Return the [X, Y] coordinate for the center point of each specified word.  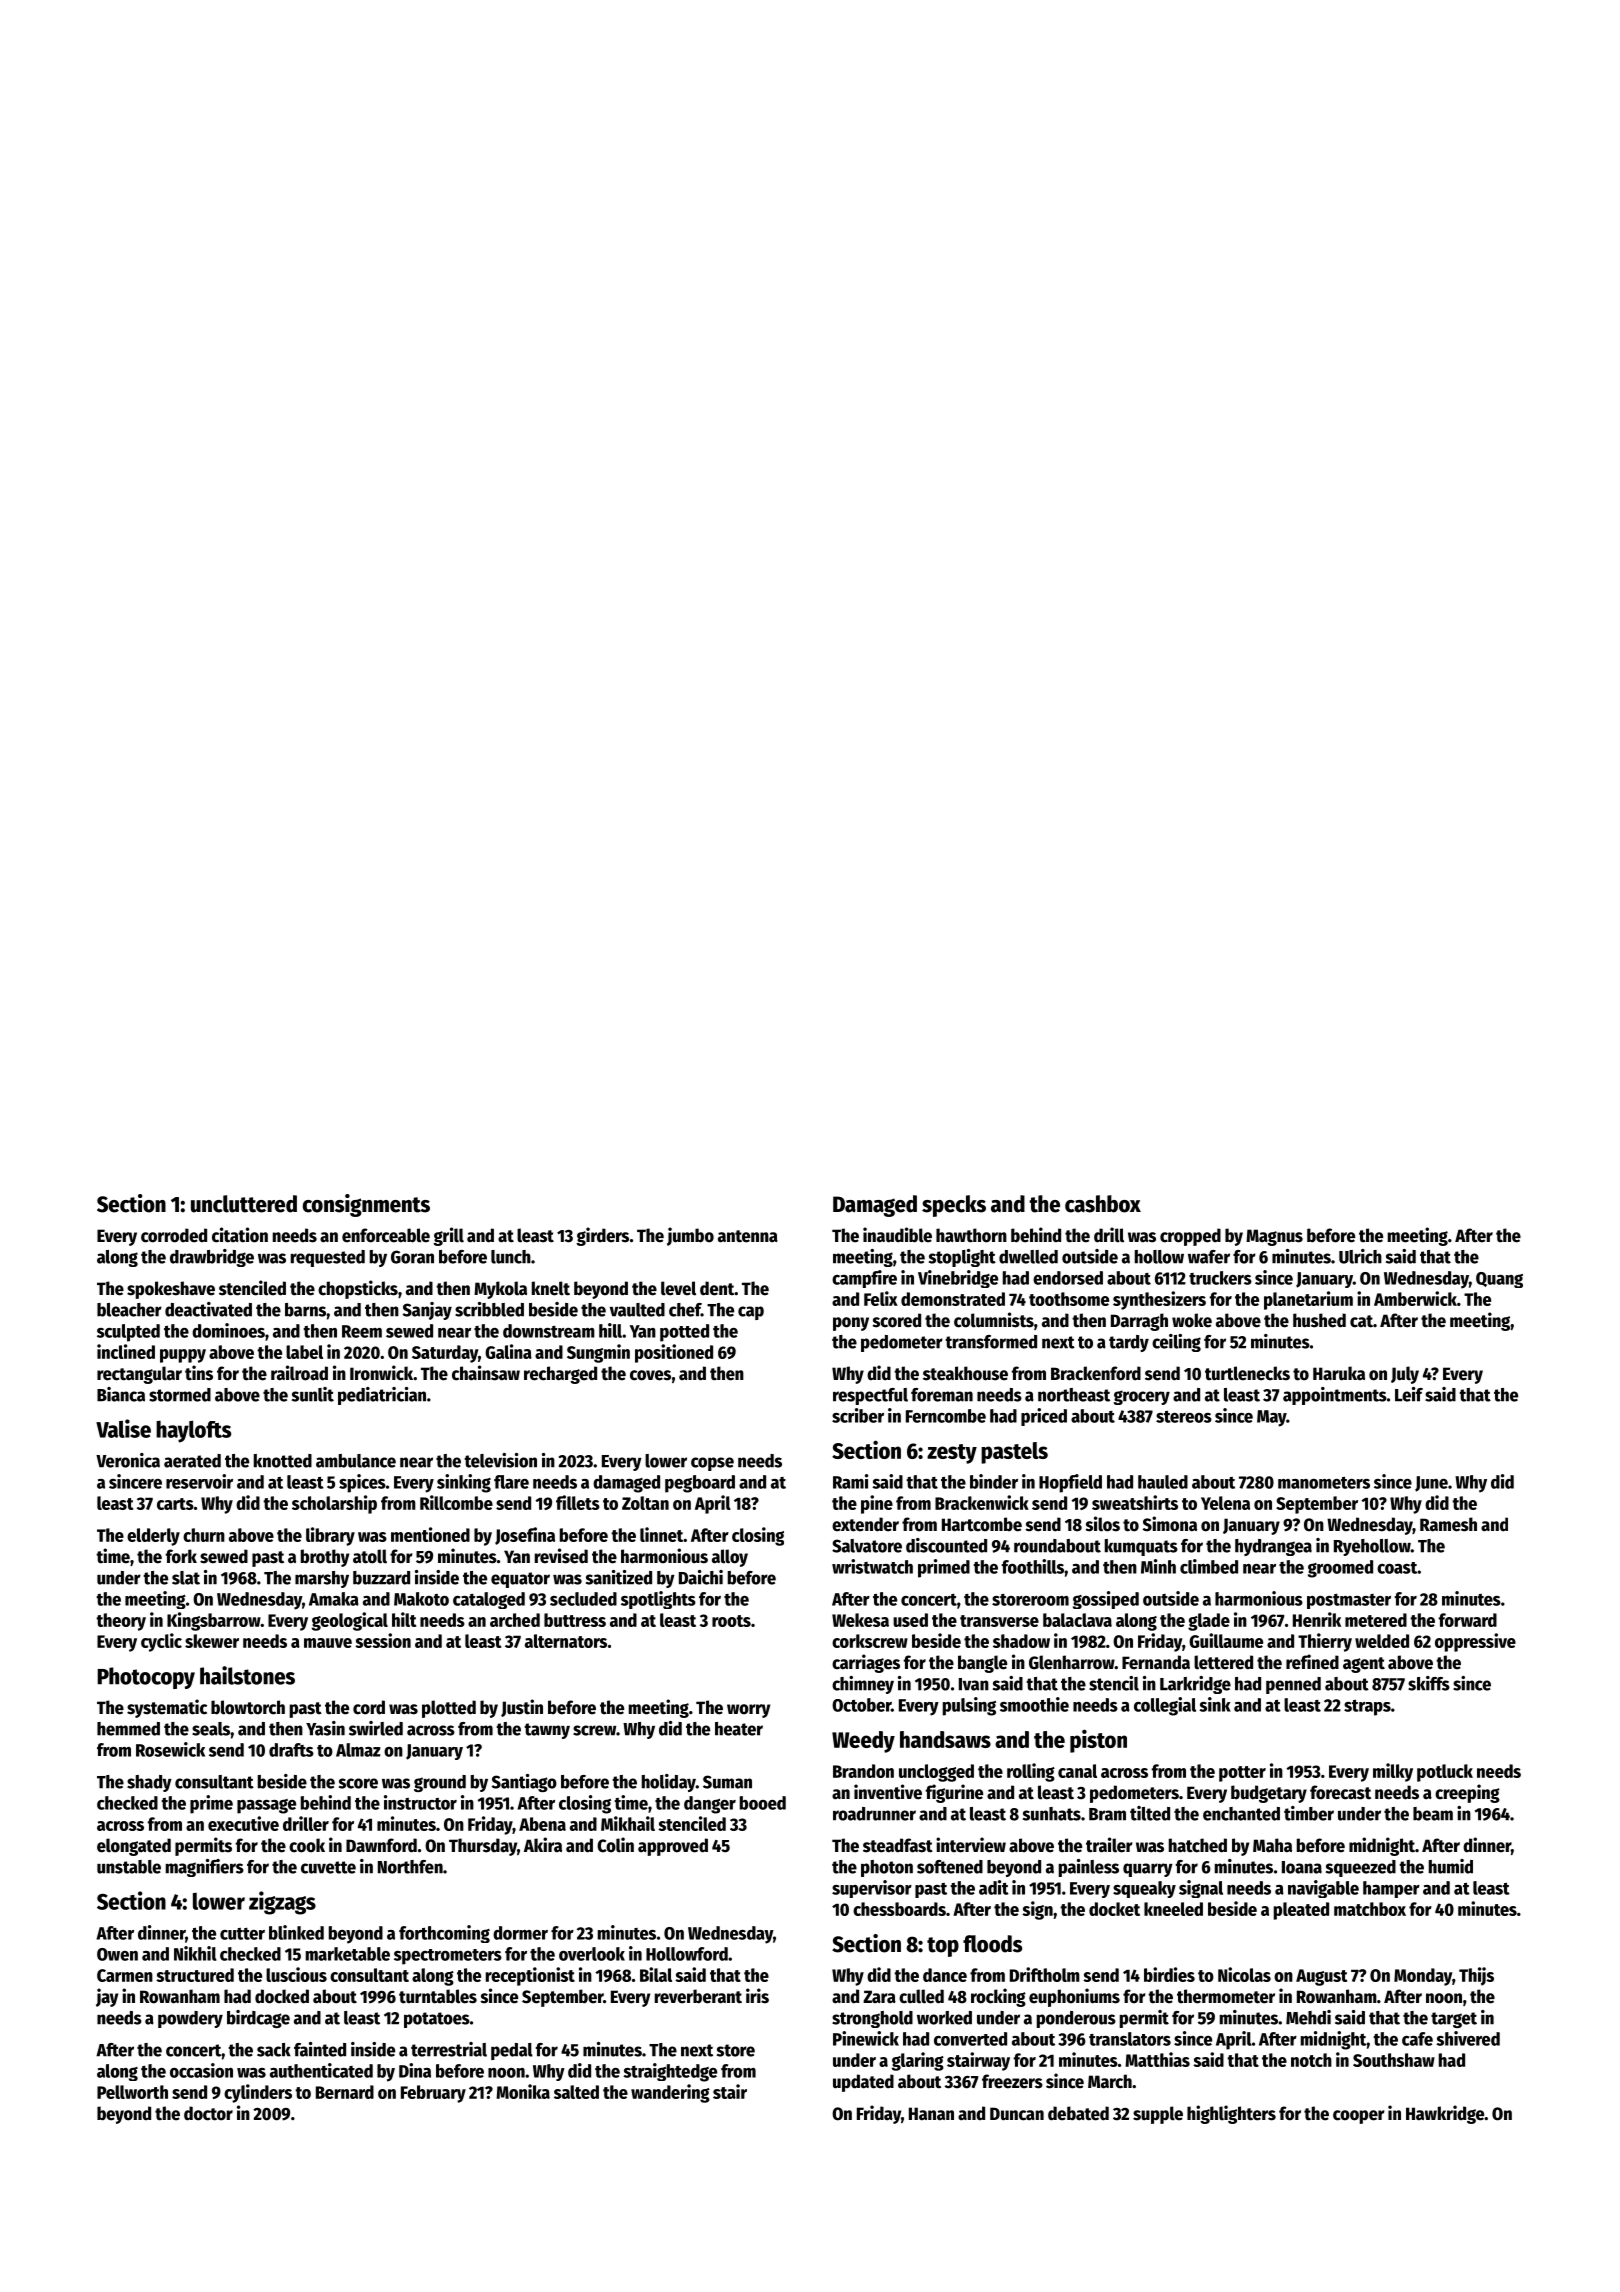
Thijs [1476, 1976]
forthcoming [444, 1934]
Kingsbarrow [214, 1621]
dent [717, 1288]
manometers [1324, 1483]
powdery [190, 2019]
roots [731, 1621]
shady [149, 1783]
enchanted [1241, 1814]
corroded [174, 1235]
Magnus [1274, 1237]
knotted [283, 1461]
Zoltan [645, 1503]
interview [971, 1845]
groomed [1340, 1569]
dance [945, 1975]
